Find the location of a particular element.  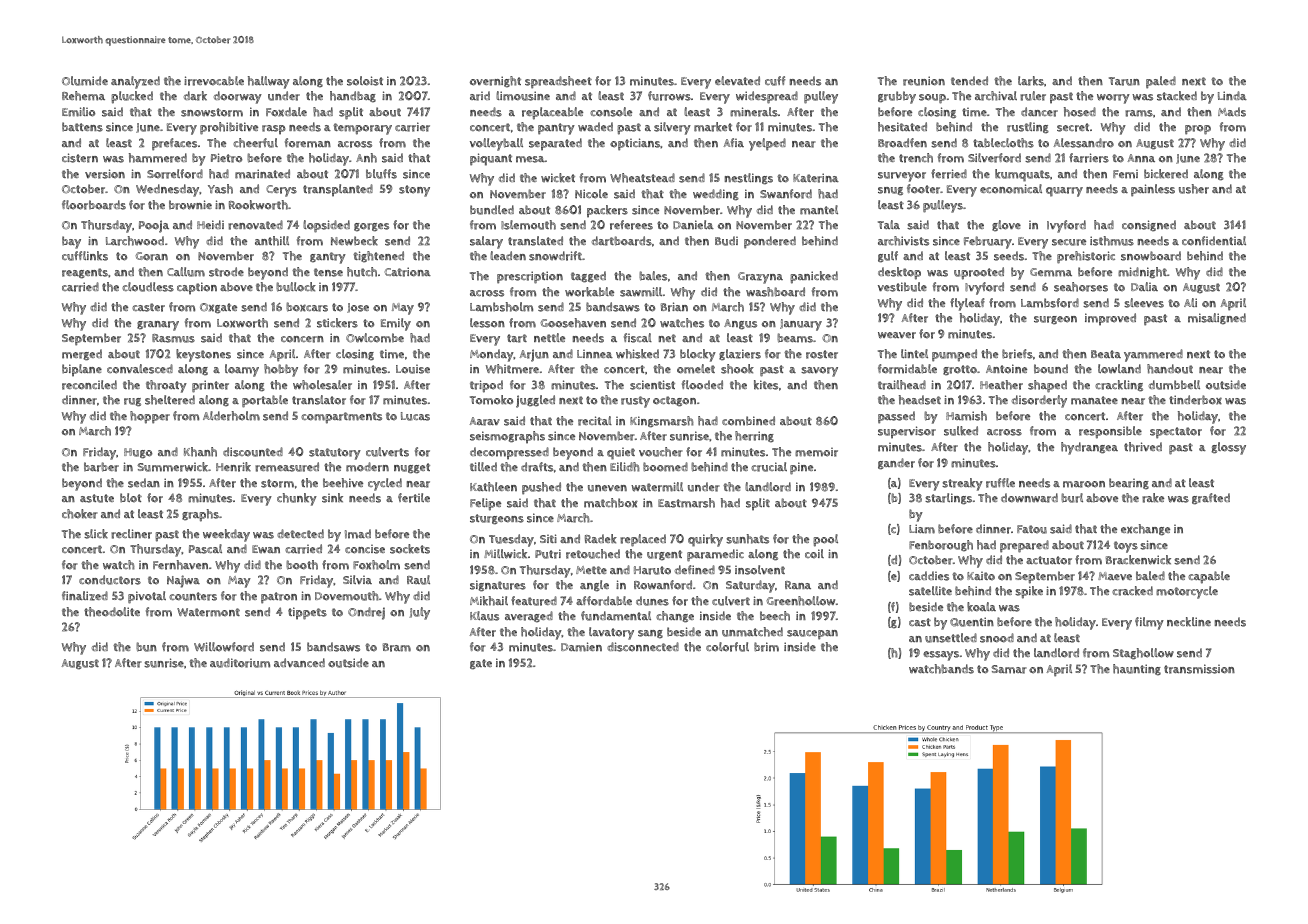

overnight is located at coordinates (495, 82).
